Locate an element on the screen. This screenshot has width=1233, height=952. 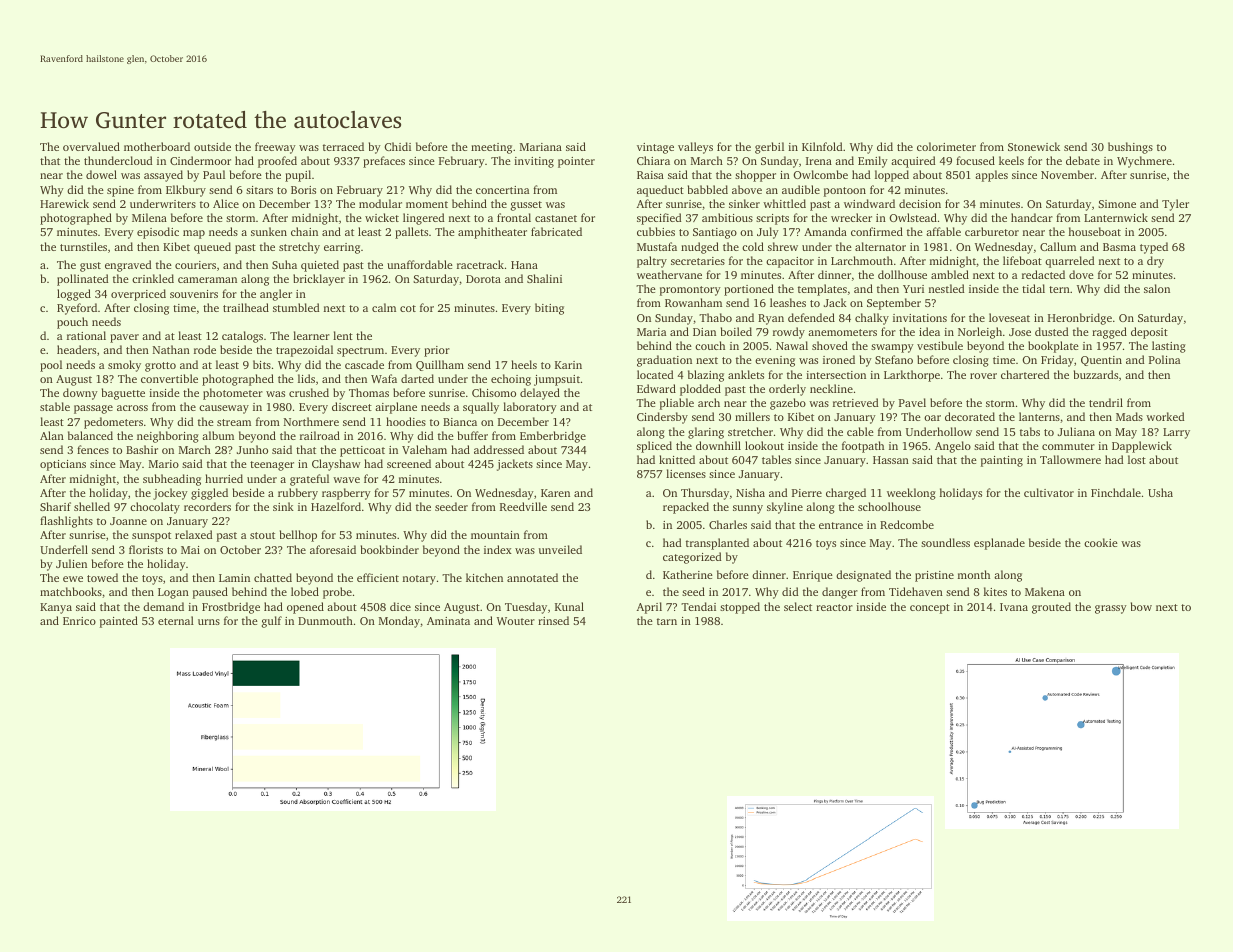
opened is located at coordinates (305, 608).
